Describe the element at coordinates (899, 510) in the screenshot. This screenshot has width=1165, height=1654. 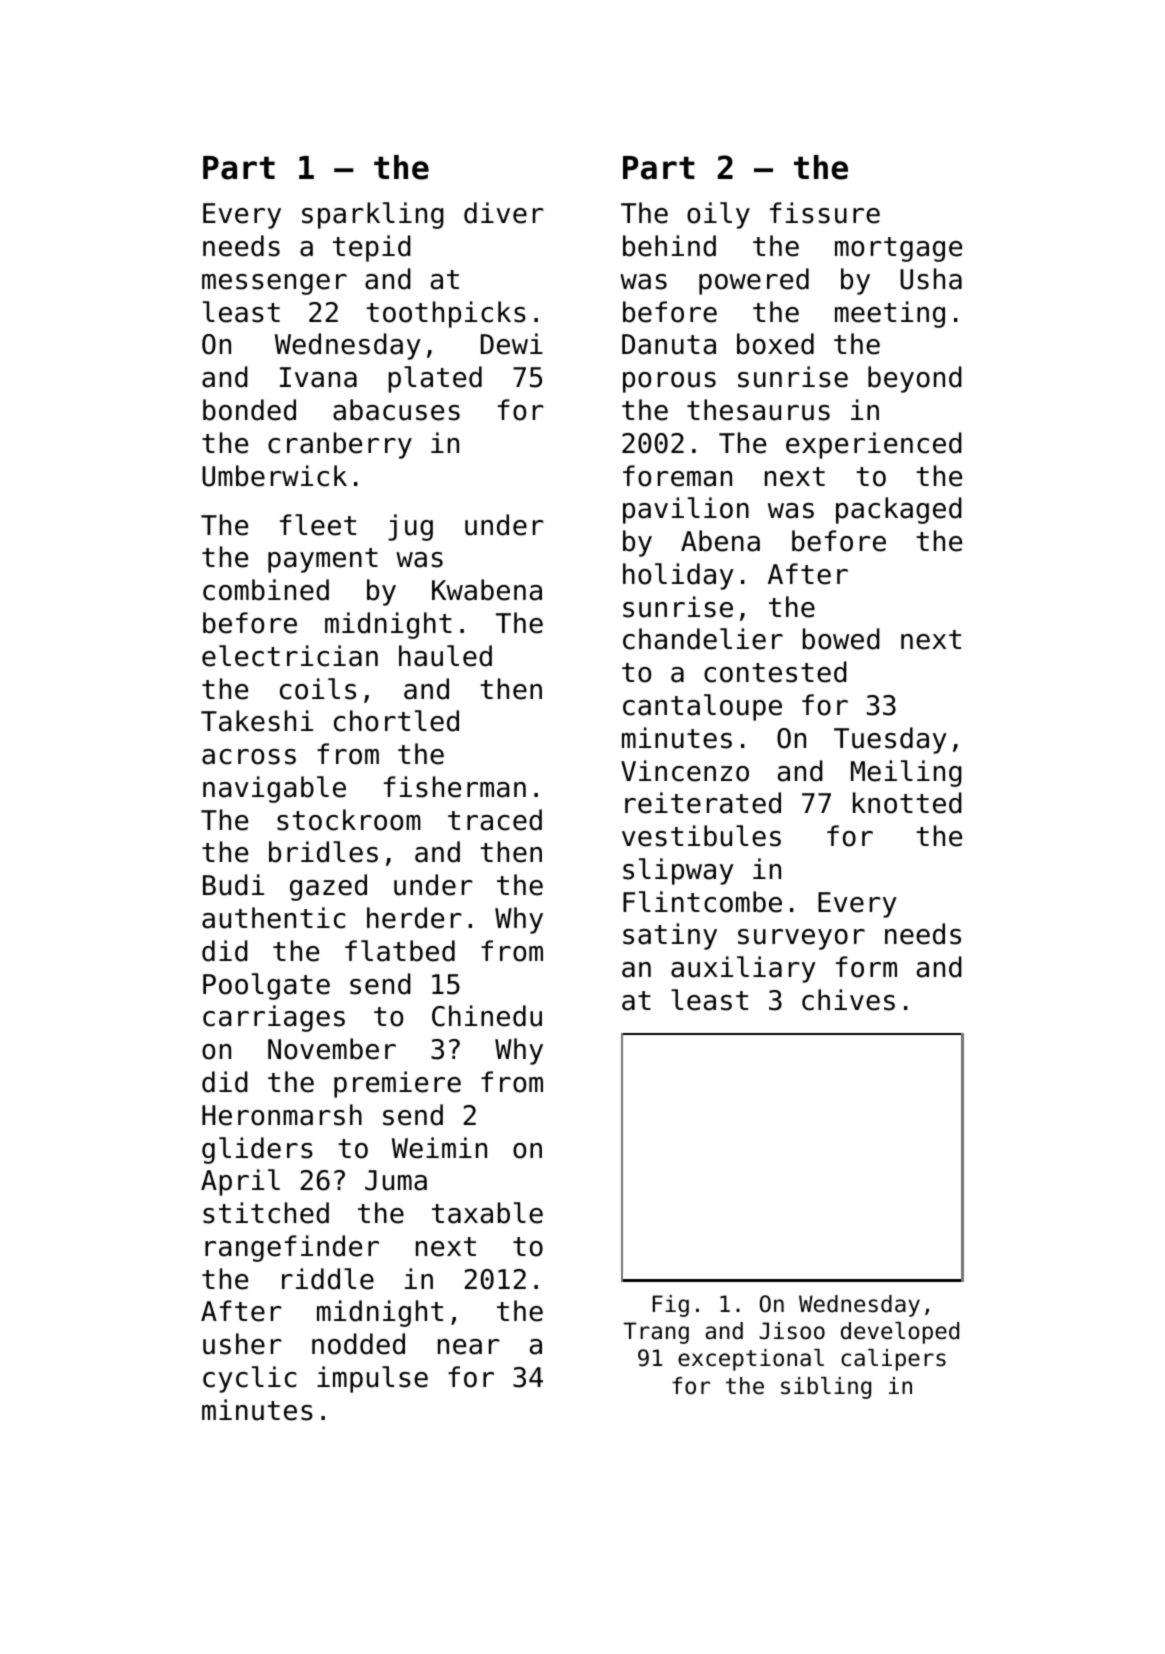
I see `packaged` at that location.
